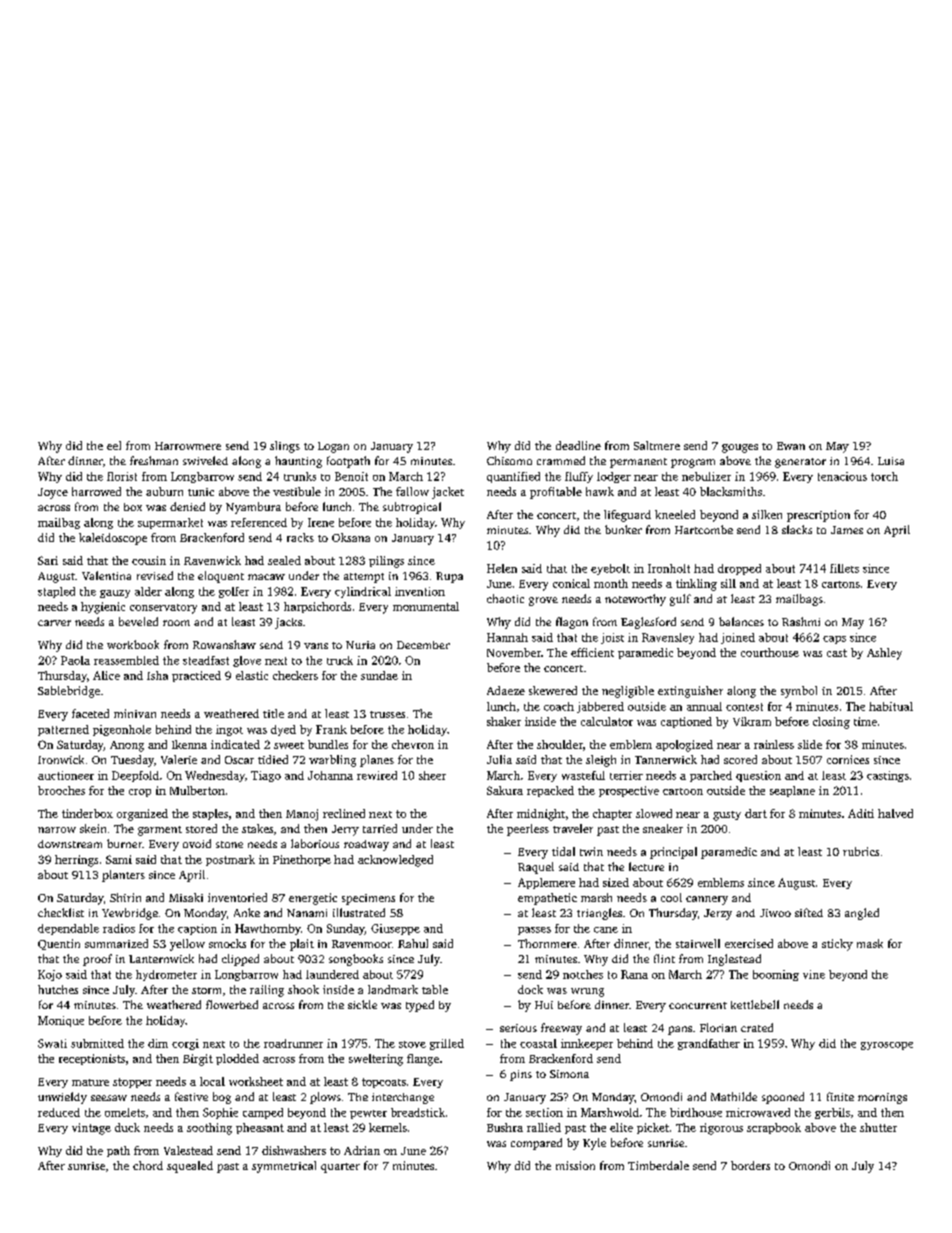  What do you see at coordinates (284, 1167) in the document?
I see `symmetrical` at bounding box center [284, 1167].
